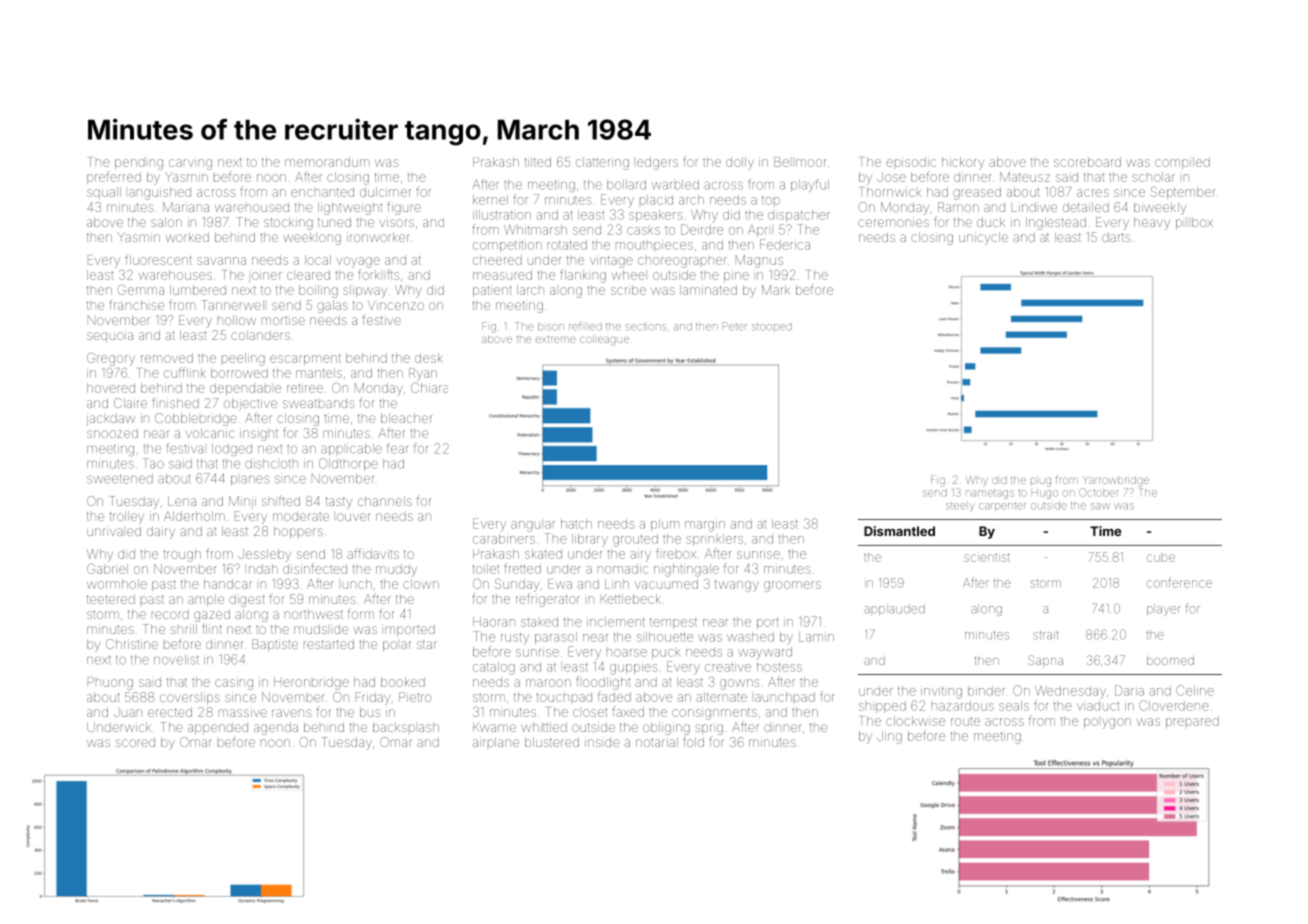 This screenshot has height=924, width=1308. Describe the element at coordinates (358, 262) in the screenshot. I see `voyage` at that location.
